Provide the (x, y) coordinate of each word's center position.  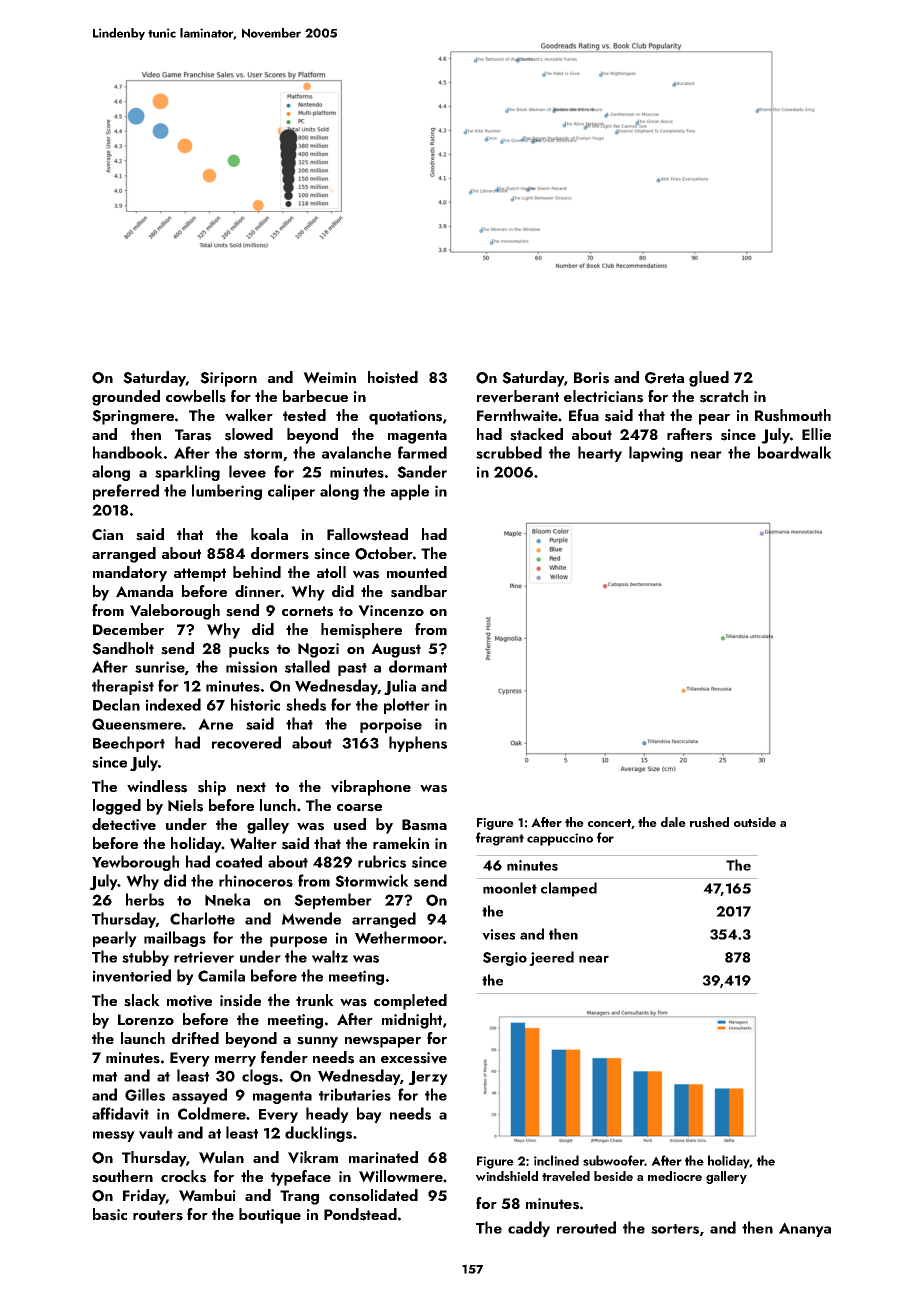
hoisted (393, 377)
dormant (418, 666)
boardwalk (795, 452)
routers (158, 1215)
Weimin (329, 378)
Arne (215, 724)
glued (709, 379)
